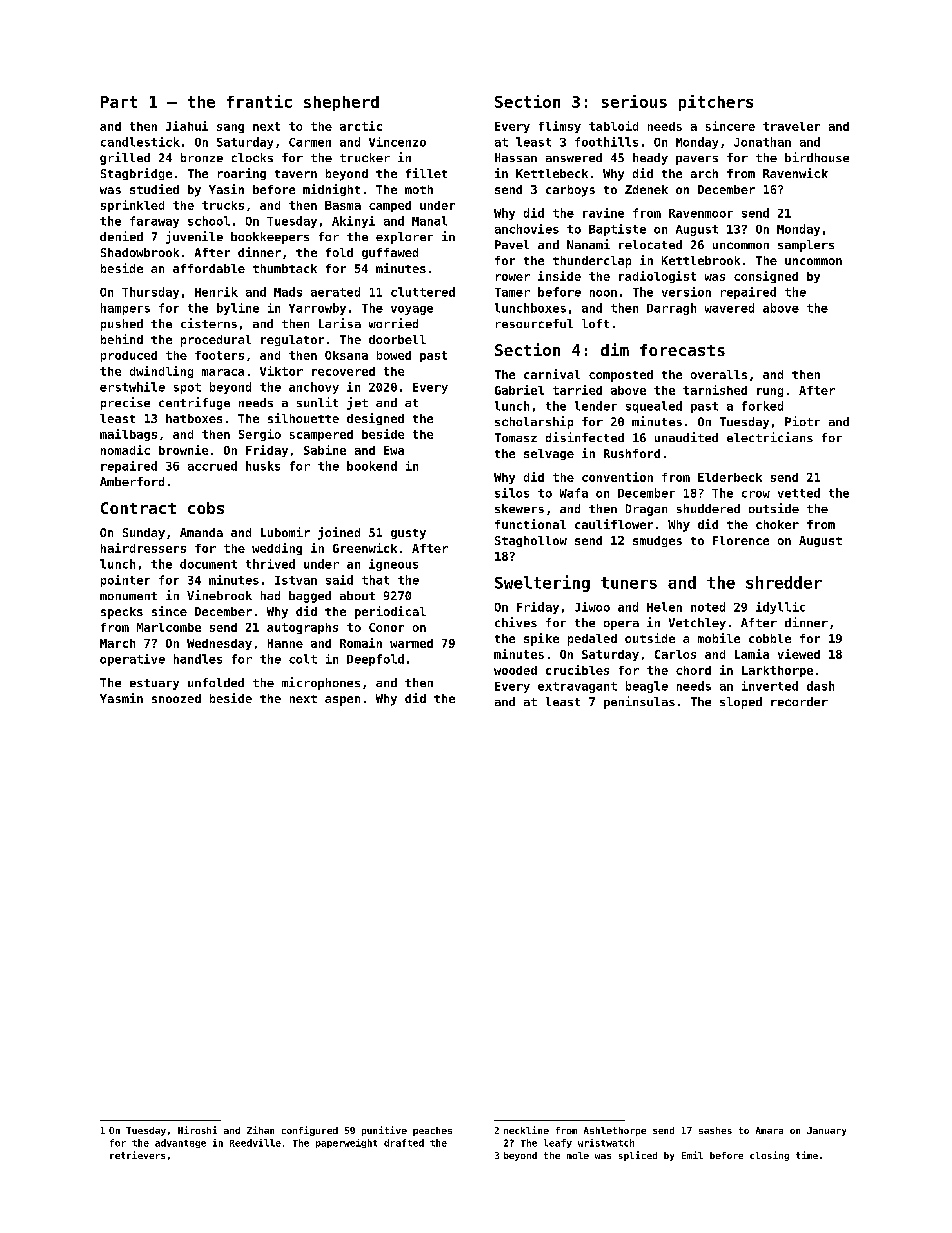  What do you see at coordinates (121, 236) in the screenshot?
I see `denied` at bounding box center [121, 236].
